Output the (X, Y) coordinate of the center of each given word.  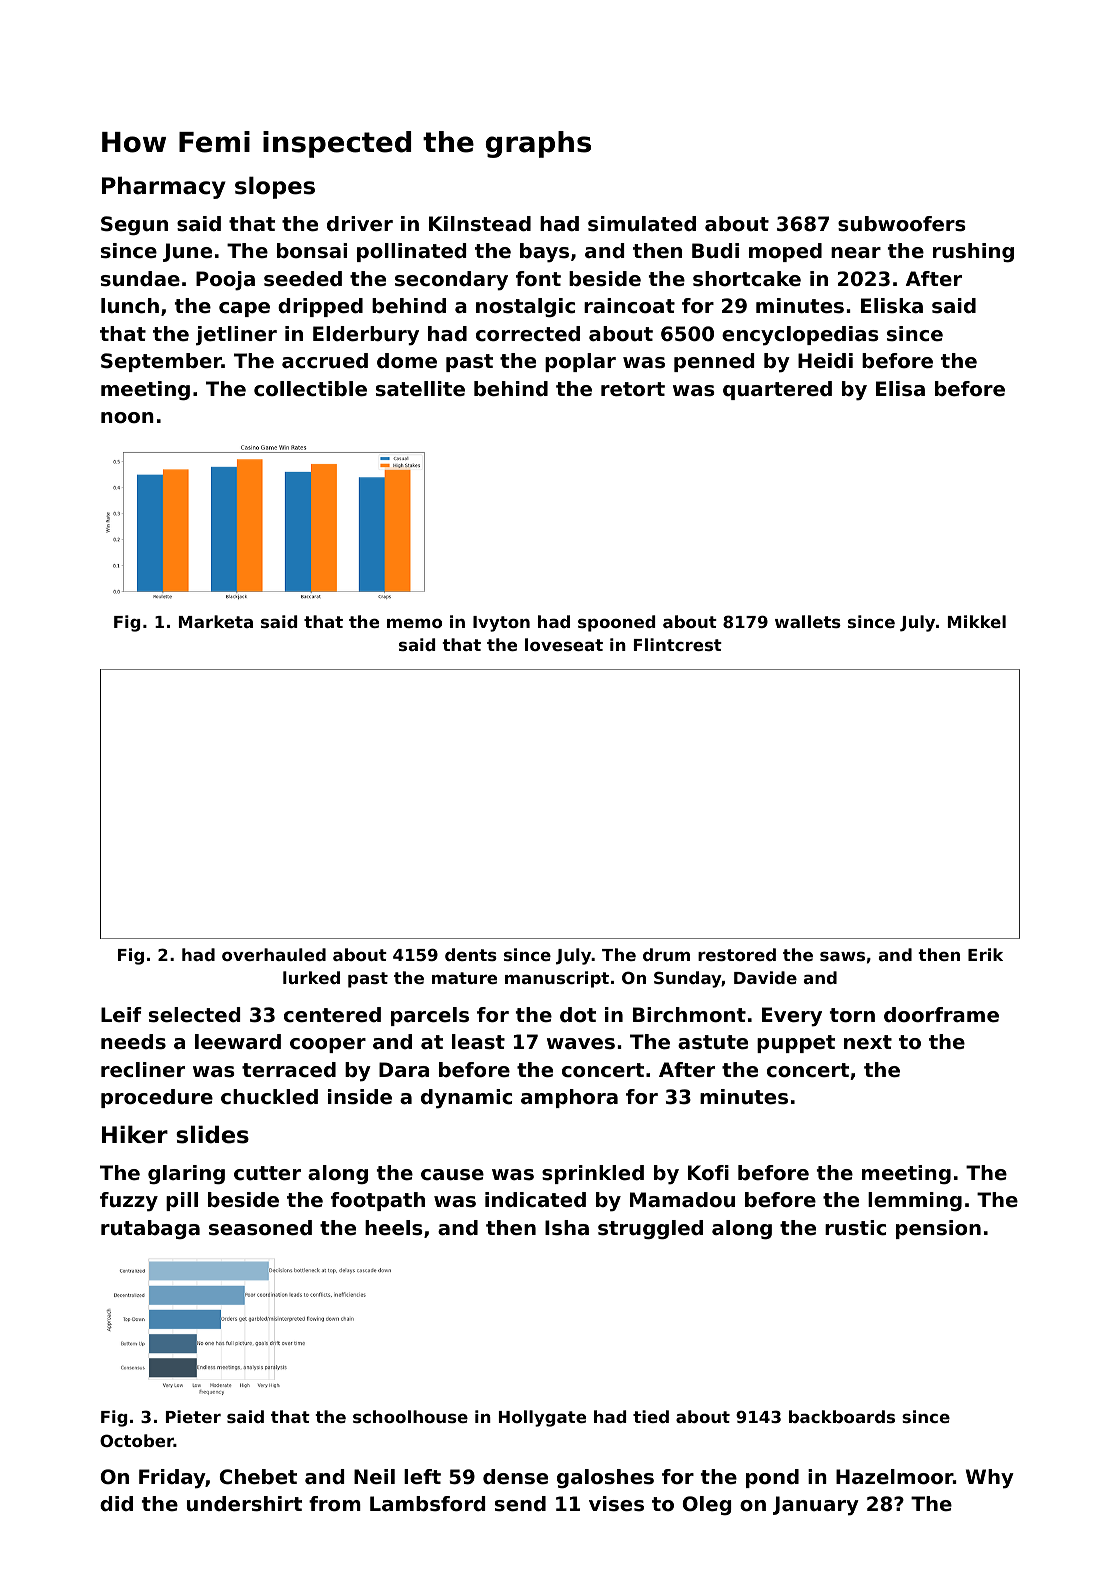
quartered (777, 390)
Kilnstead (480, 224)
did (116, 1503)
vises (616, 1504)
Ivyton (501, 624)
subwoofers (902, 224)
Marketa (216, 621)
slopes (275, 187)
